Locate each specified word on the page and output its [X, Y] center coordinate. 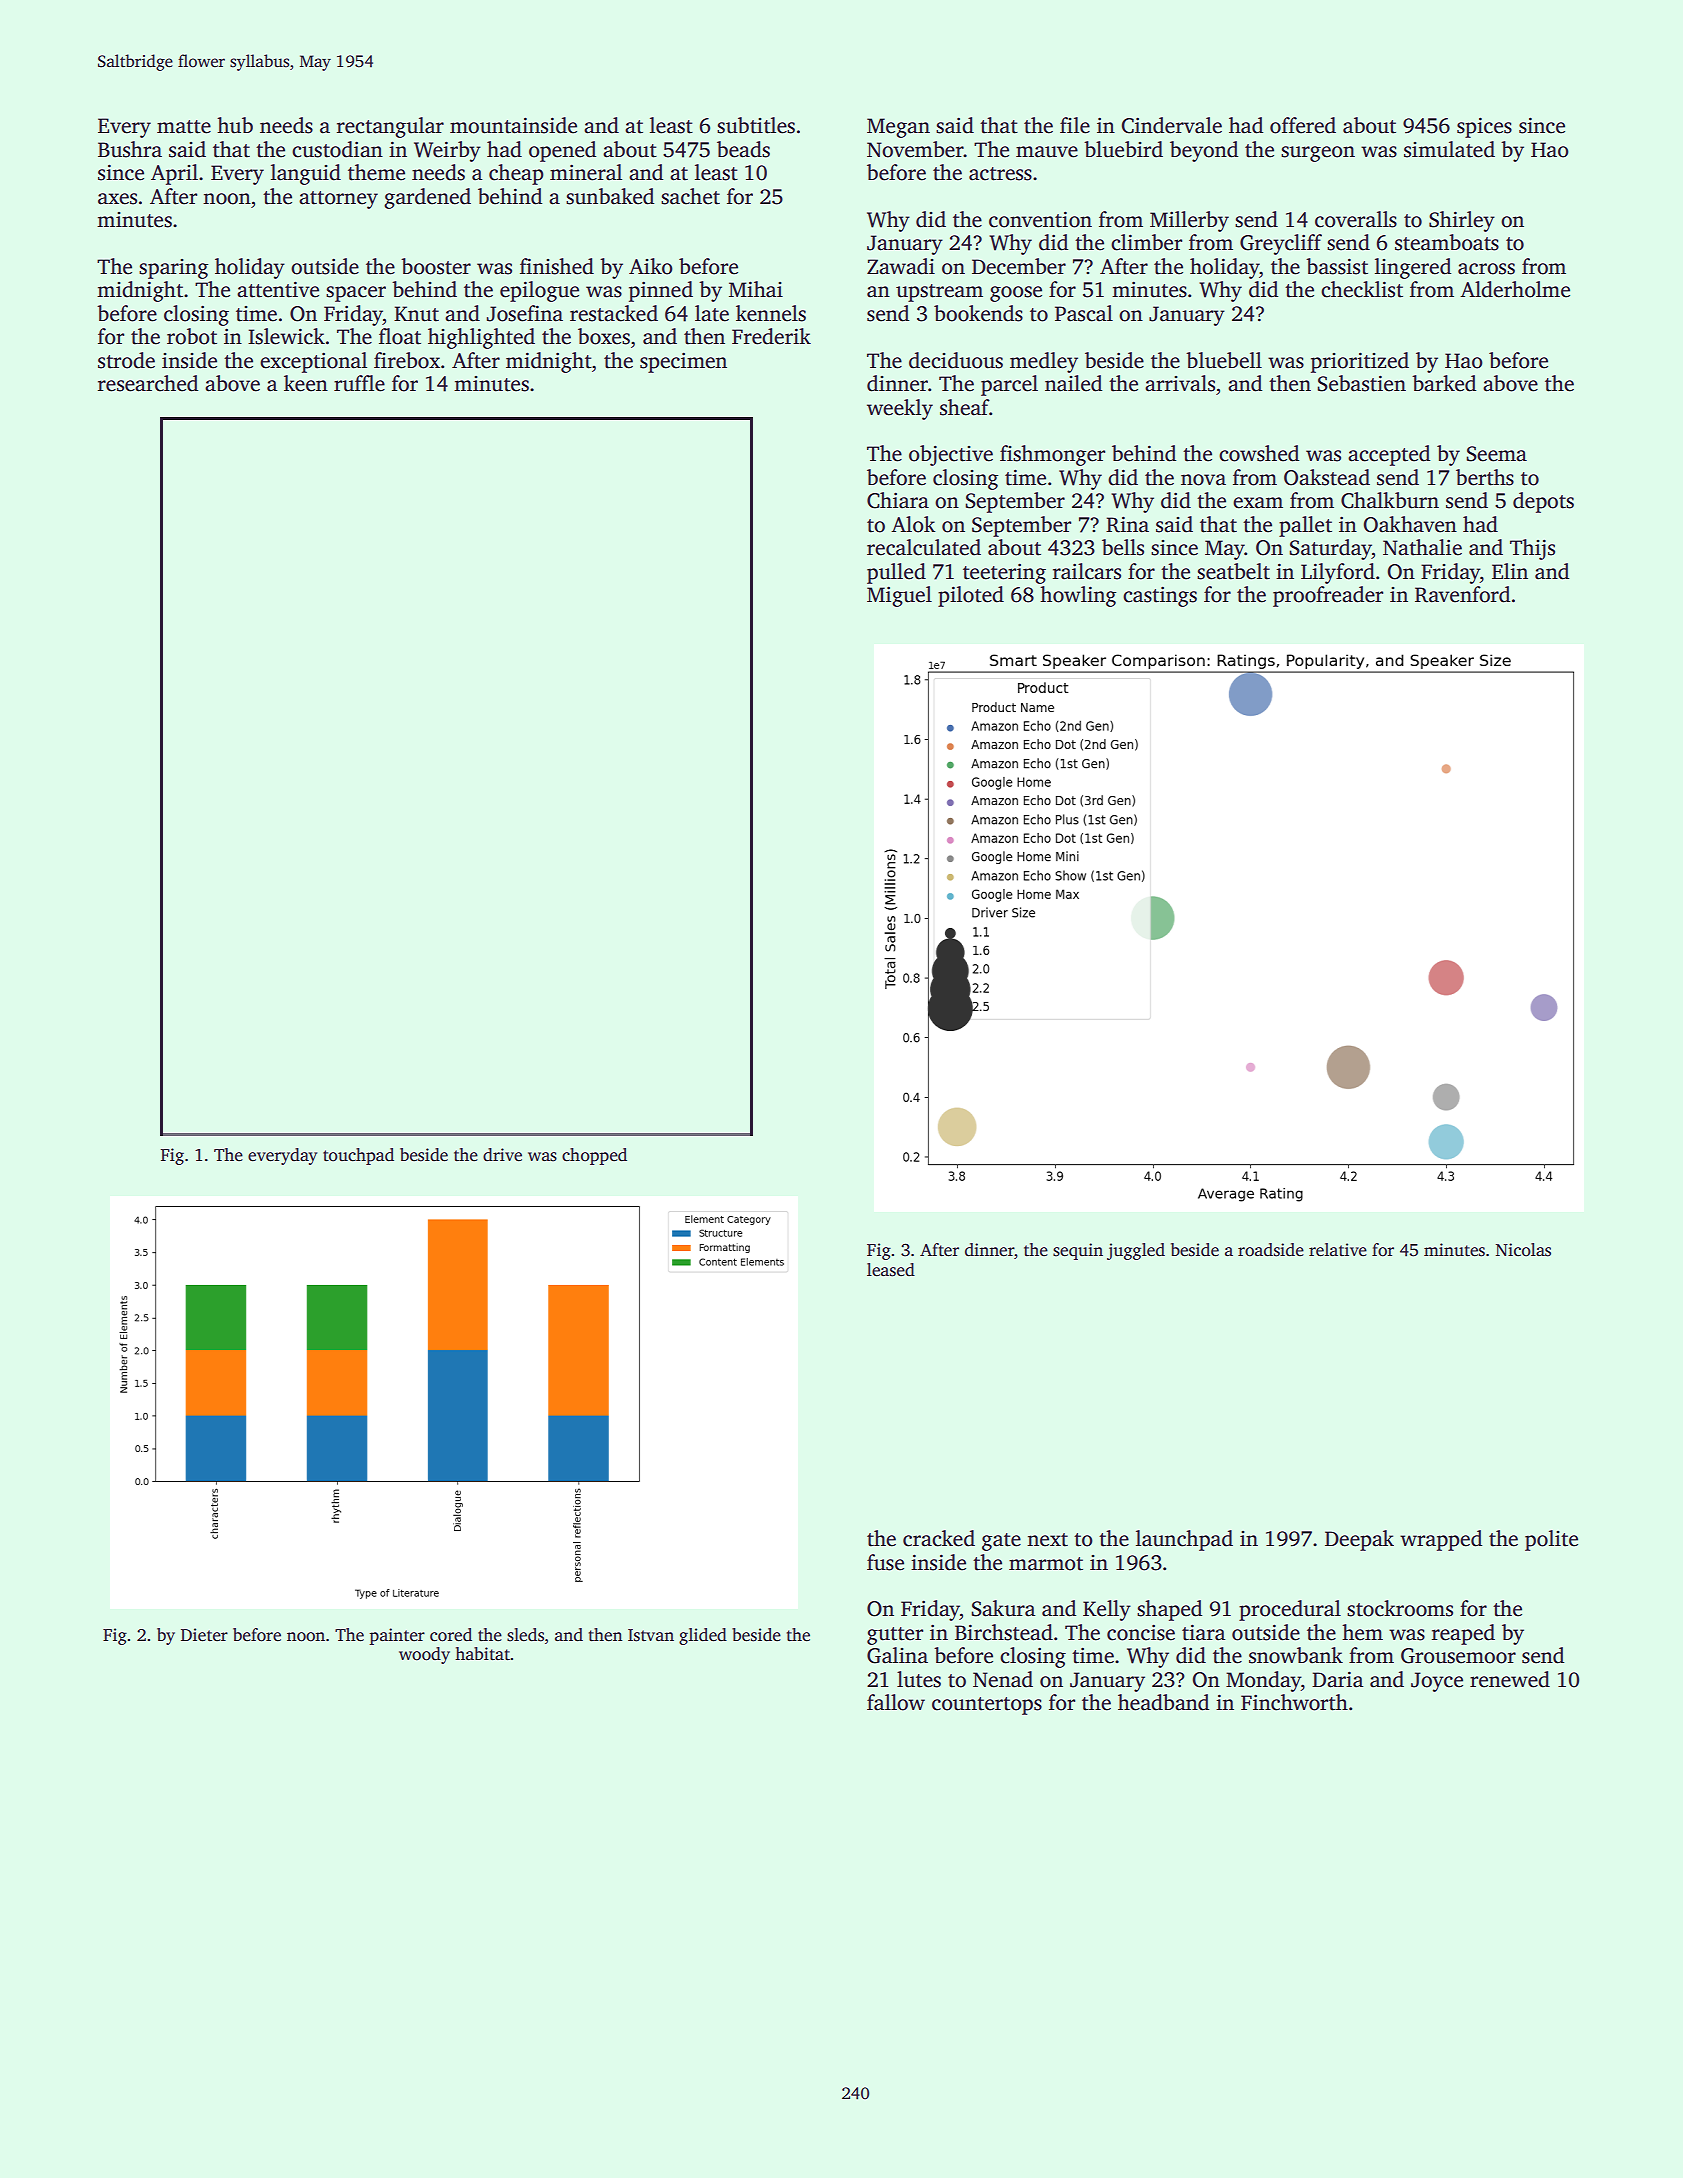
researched [148, 383]
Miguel [899, 596]
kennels [771, 313]
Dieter [204, 1635]
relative [1338, 1250]
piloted [971, 596]
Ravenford [1462, 594]
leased [891, 1270]
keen [306, 383]
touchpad [358, 1156]
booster [436, 266]
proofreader [1328, 596]
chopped [594, 1156]
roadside [1271, 1250]
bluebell [1224, 360]
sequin [1078, 1251]
